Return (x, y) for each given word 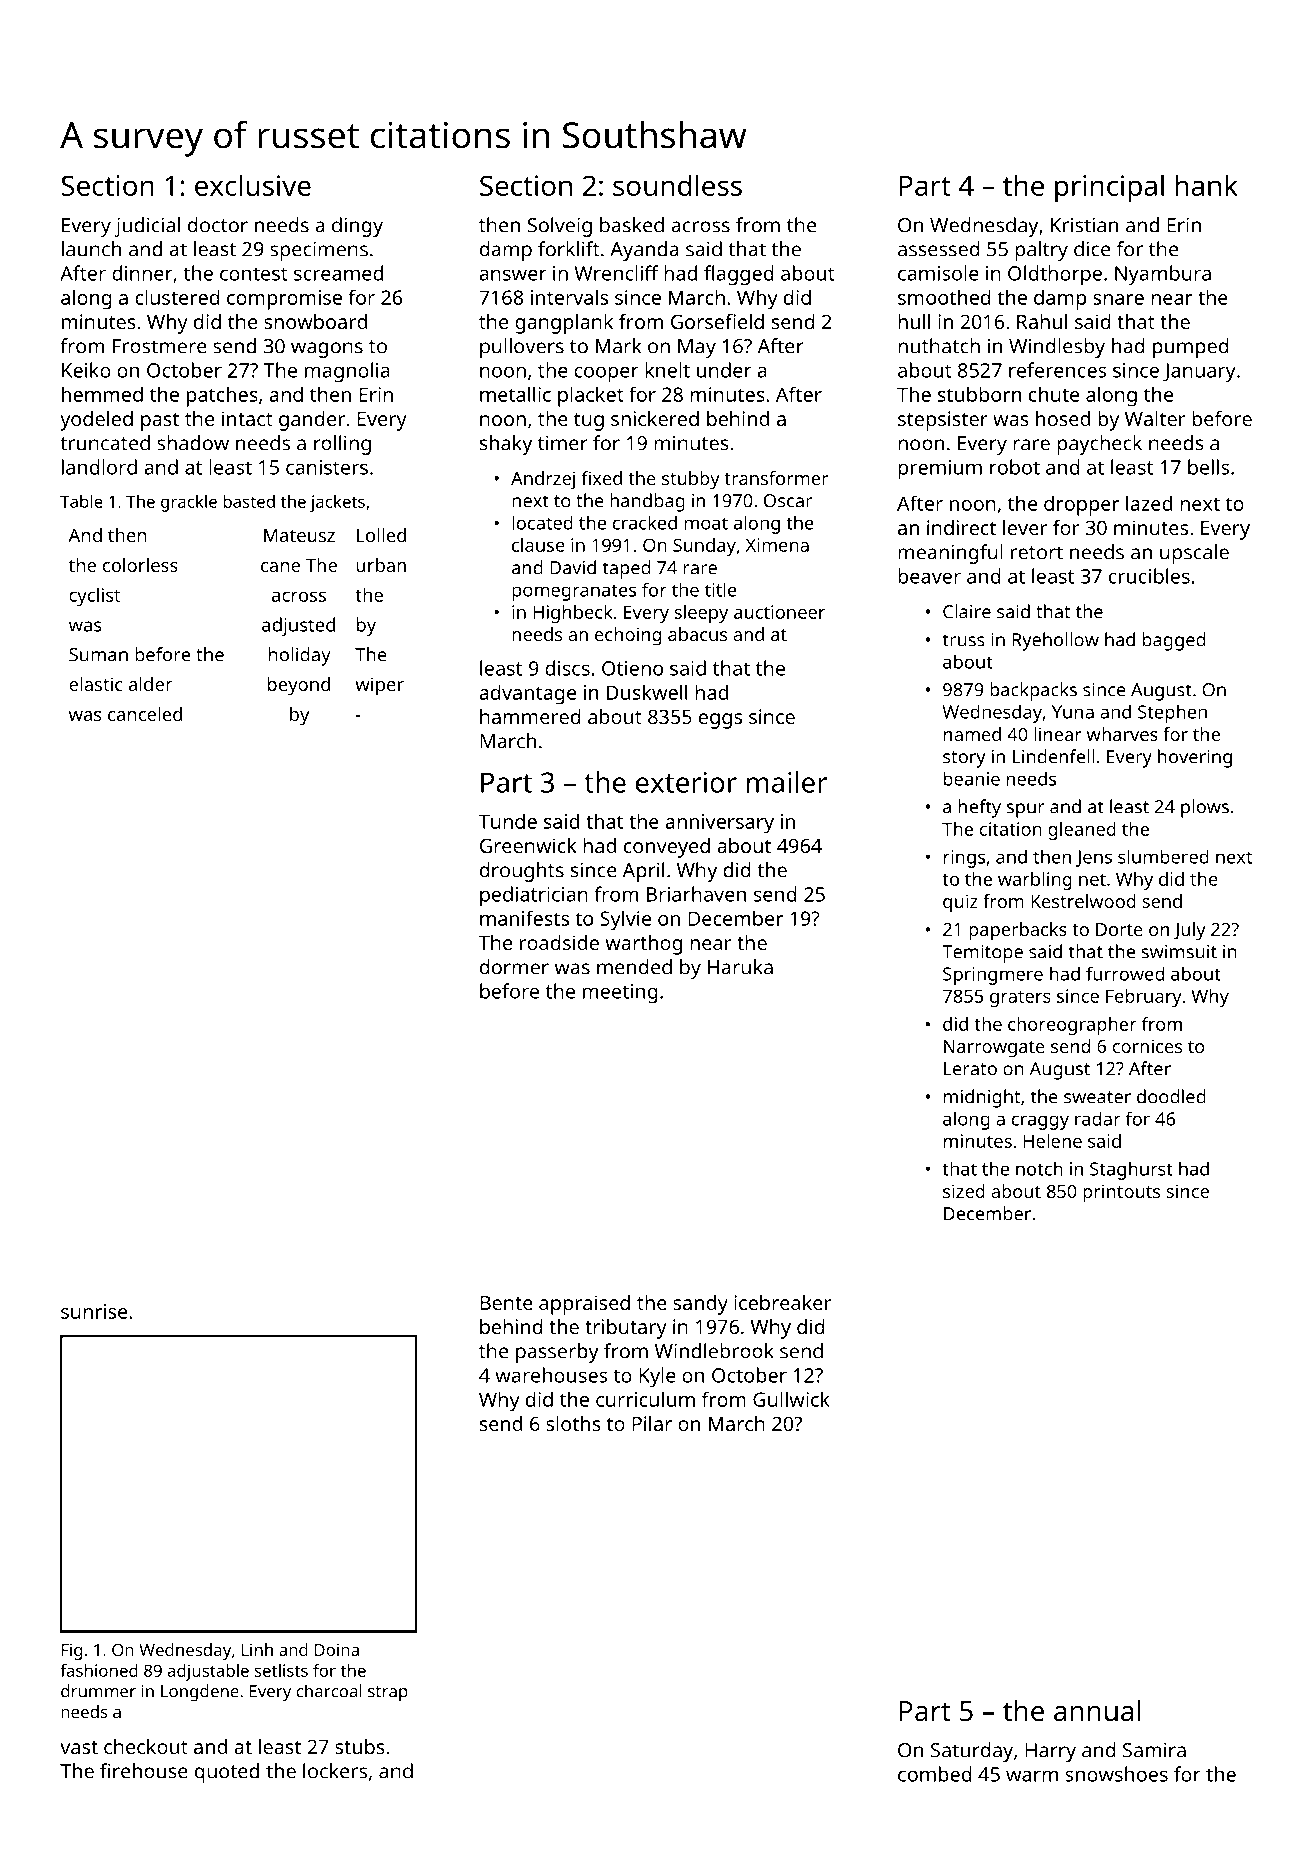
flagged (739, 275)
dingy (357, 227)
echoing (628, 636)
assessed (939, 249)
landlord (99, 467)
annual (1097, 1711)
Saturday (972, 1752)
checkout (146, 1746)
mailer (787, 782)
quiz (960, 903)
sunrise (94, 1311)
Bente (506, 1303)
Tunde (508, 821)
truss (963, 640)
